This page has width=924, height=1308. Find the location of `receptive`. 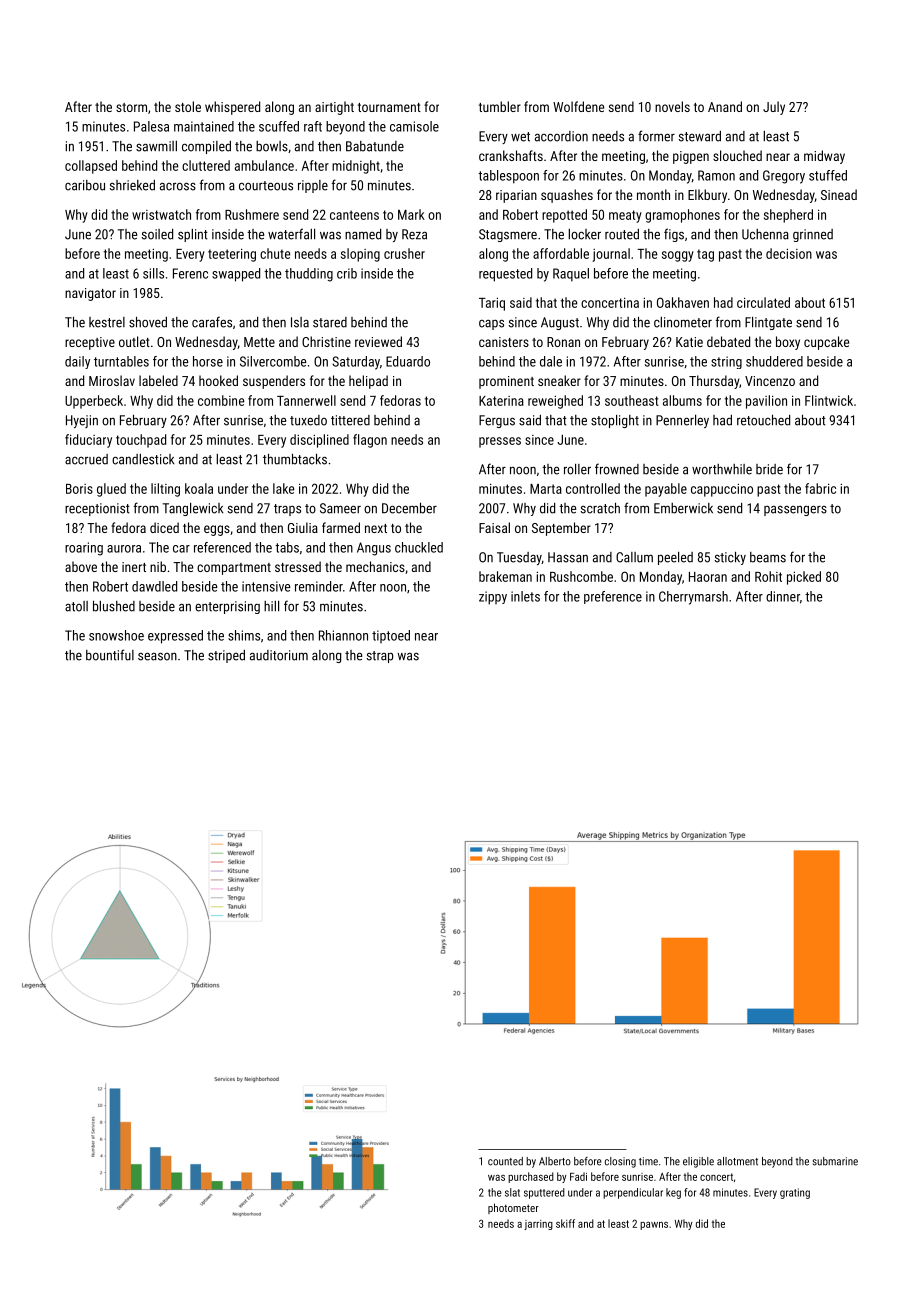

receptive is located at coordinates (90, 343).
